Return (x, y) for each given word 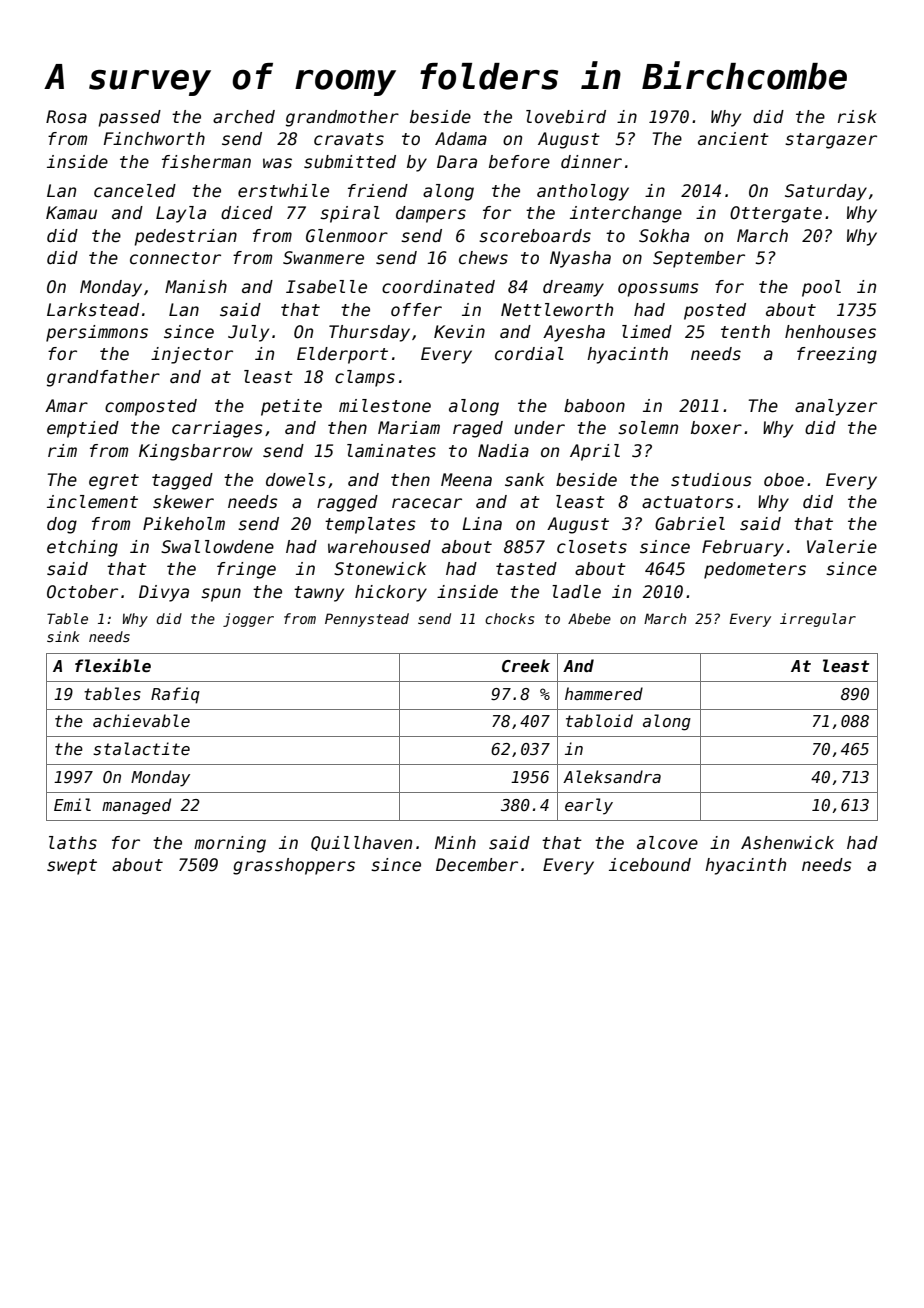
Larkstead (93, 310)
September (699, 259)
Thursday (369, 333)
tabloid (599, 720)
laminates (391, 451)
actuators (688, 502)
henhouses (830, 332)
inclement (92, 502)
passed (130, 118)
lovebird (566, 117)
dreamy (573, 288)
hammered (604, 694)
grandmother (342, 118)
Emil (72, 804)
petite (291, 407)
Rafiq (175, 695)
